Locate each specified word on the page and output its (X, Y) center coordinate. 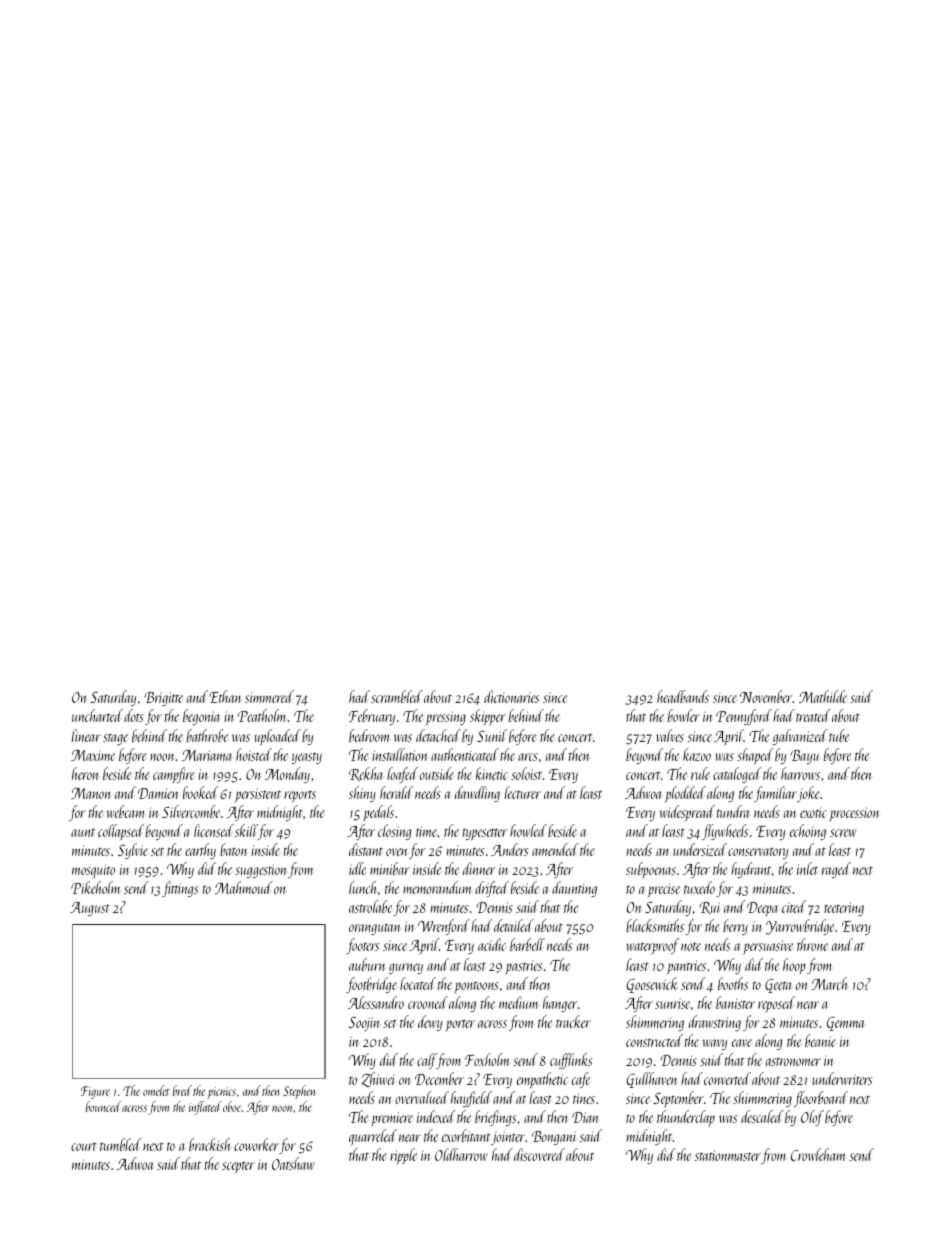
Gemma (846, 1024)
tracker (573, 1021)
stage (115, 739)
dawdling (477, 794)
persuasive (768, 947)
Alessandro (376, 1002)
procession (854, 814)
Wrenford (444, 927)
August (90, 909)
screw (843, 833)
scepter (238, 1167)
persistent (258, 795)
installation (400, 754)
